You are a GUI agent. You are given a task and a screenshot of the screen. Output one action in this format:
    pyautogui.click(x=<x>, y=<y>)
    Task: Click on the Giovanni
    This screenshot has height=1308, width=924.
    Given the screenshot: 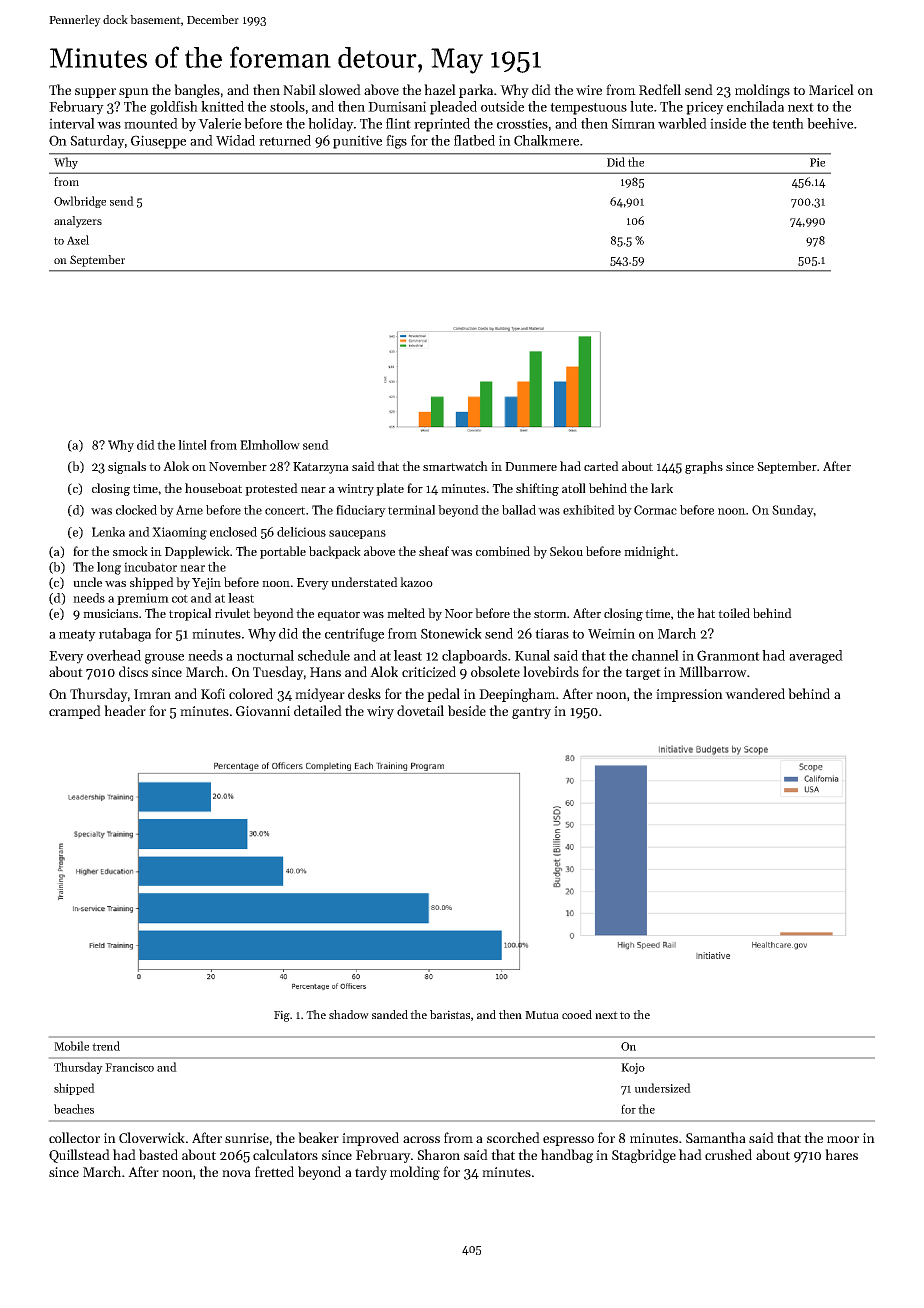 What is the action you would take?
    pyautogui.click(x=263, y=711)
